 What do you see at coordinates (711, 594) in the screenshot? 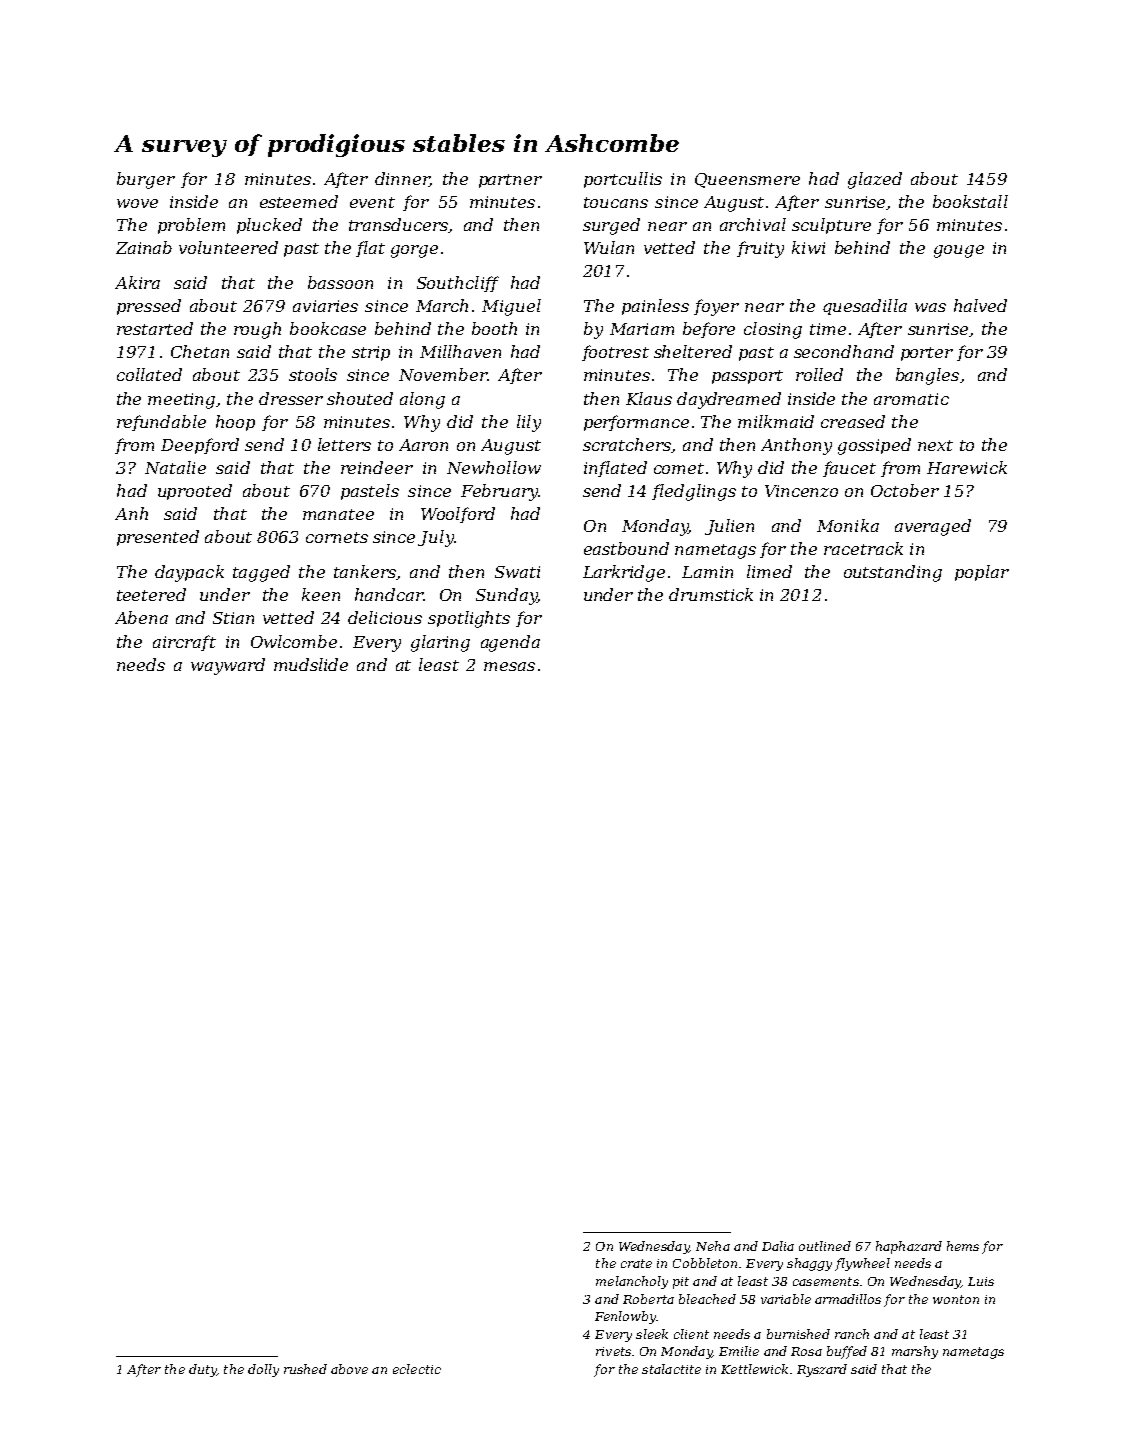
I see `drumstick` at bounding box center [711, 594].
